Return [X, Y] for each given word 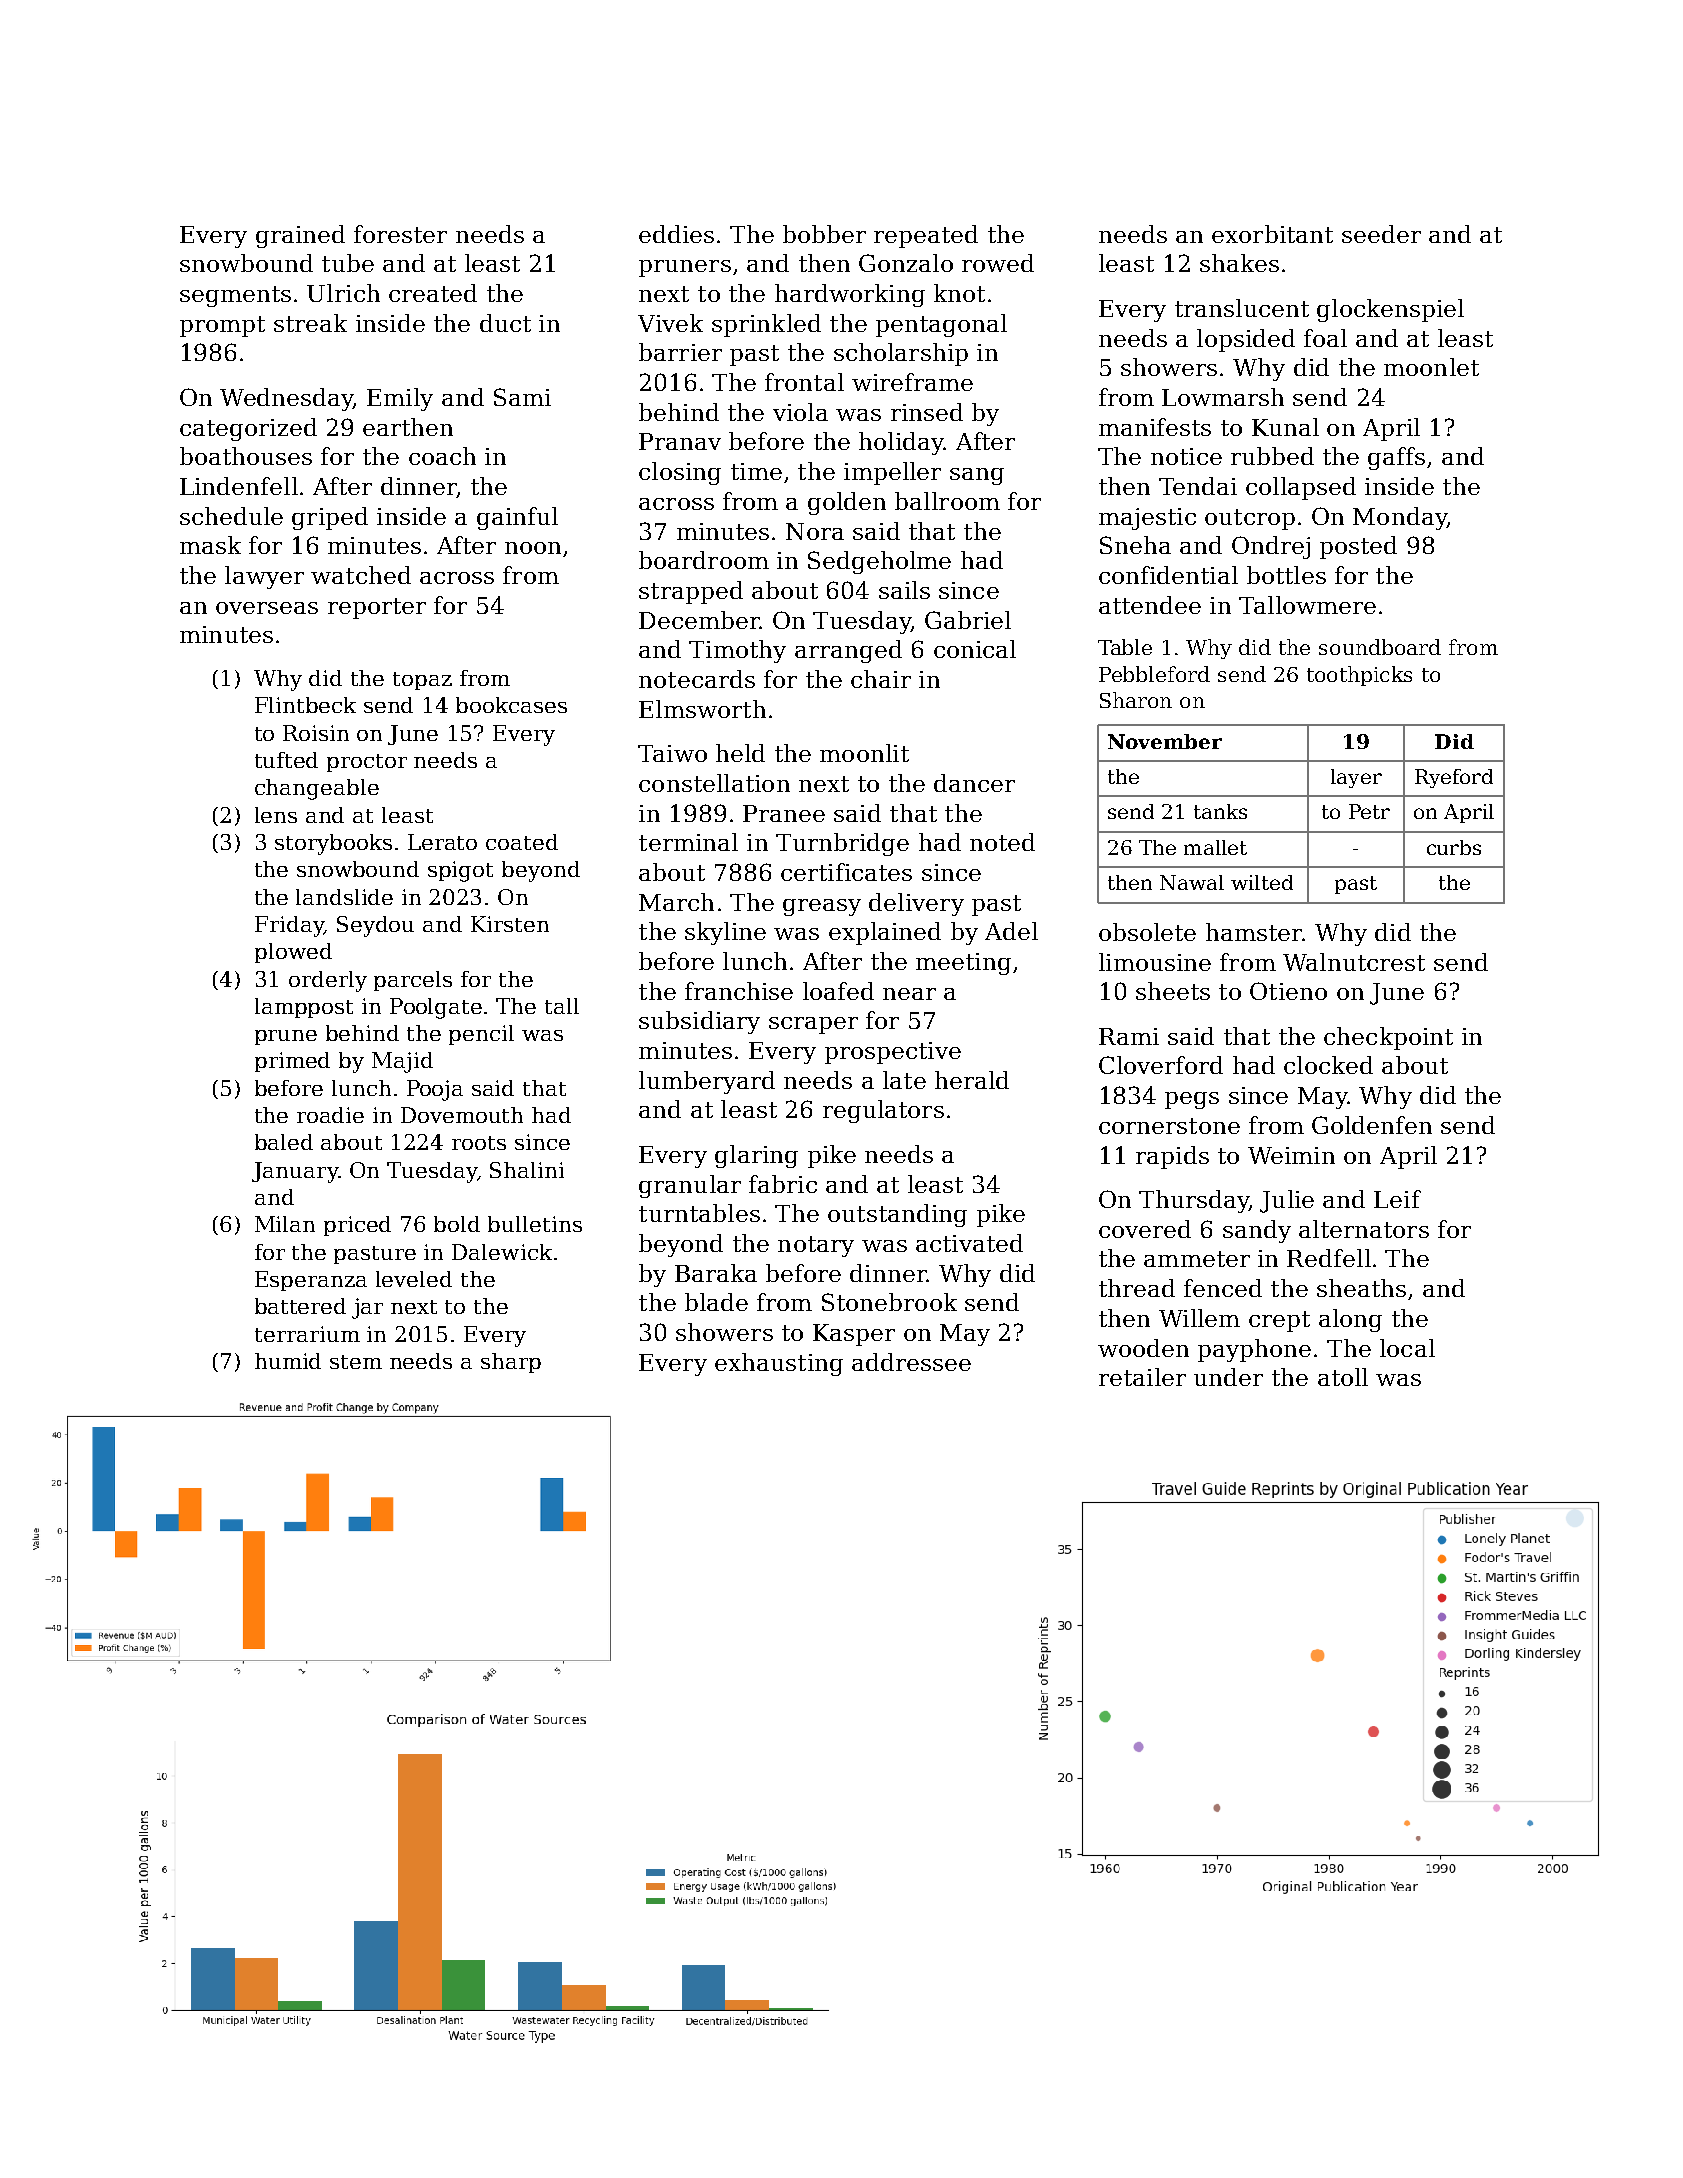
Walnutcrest [1354, 962]
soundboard [1380, 647]
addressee [911, 1362]
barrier [680, 352]
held [740, 753]
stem [356, 1362]
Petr [1369, 811]
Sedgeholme [879, 562]
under [1228, 1377]
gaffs [1396, 458]
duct [505, 323]
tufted [286, 760]
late [904, 1080]
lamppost [304, 1008]
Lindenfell [239, 486]
